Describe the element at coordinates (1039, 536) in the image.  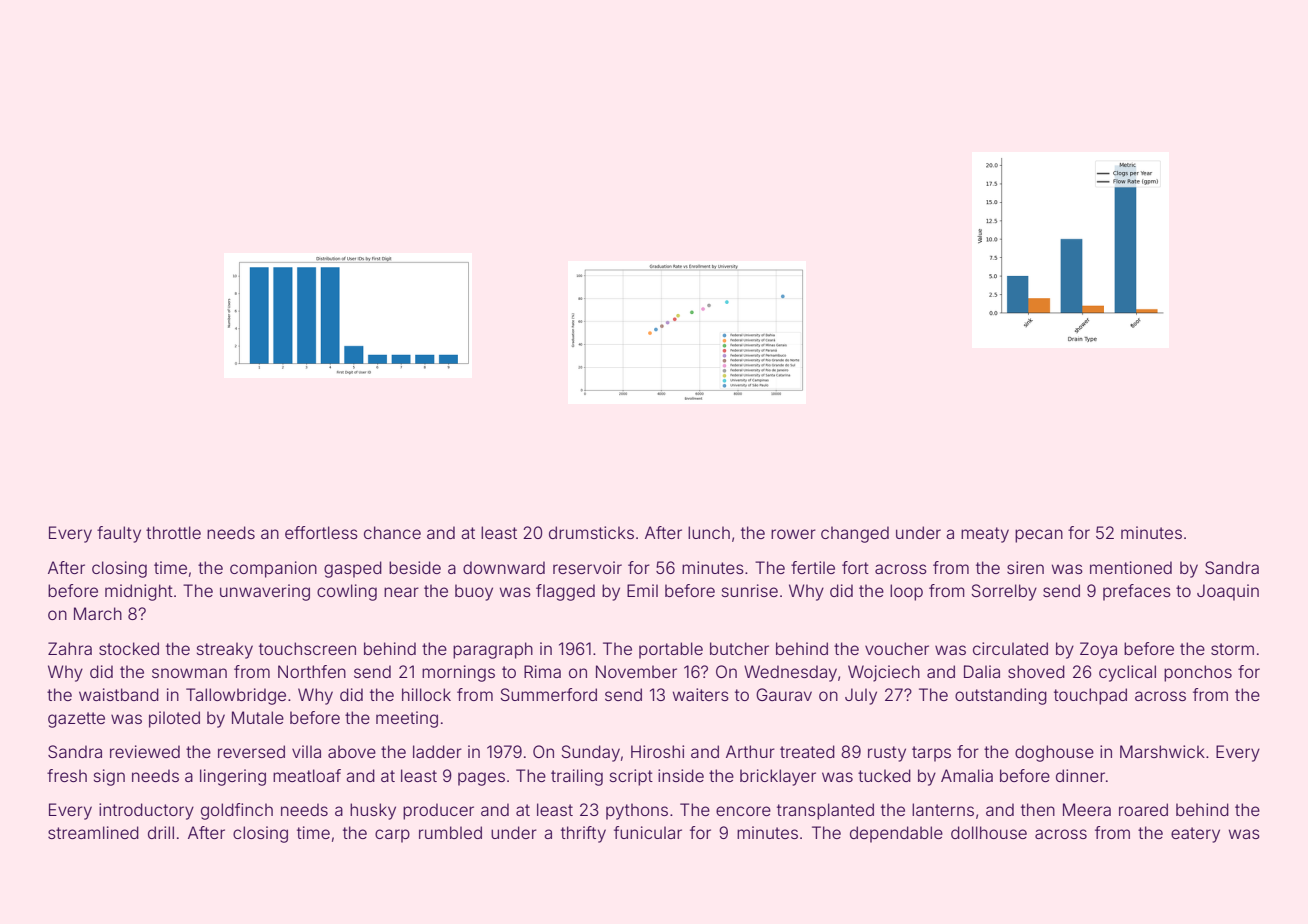
I see `pecan` at that location.
